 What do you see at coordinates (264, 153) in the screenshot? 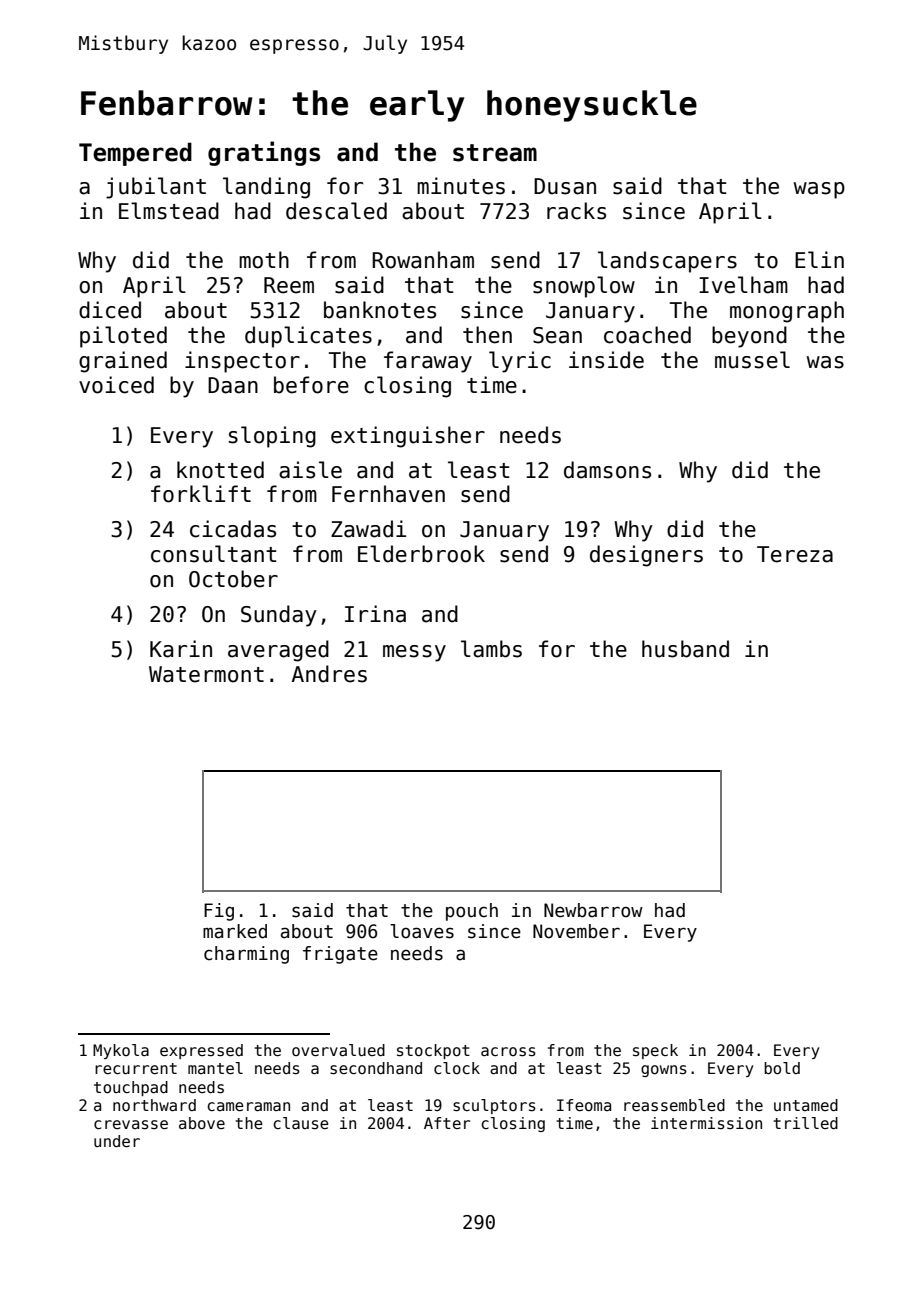
I see `gratings` at bounding box center [264, 153].
